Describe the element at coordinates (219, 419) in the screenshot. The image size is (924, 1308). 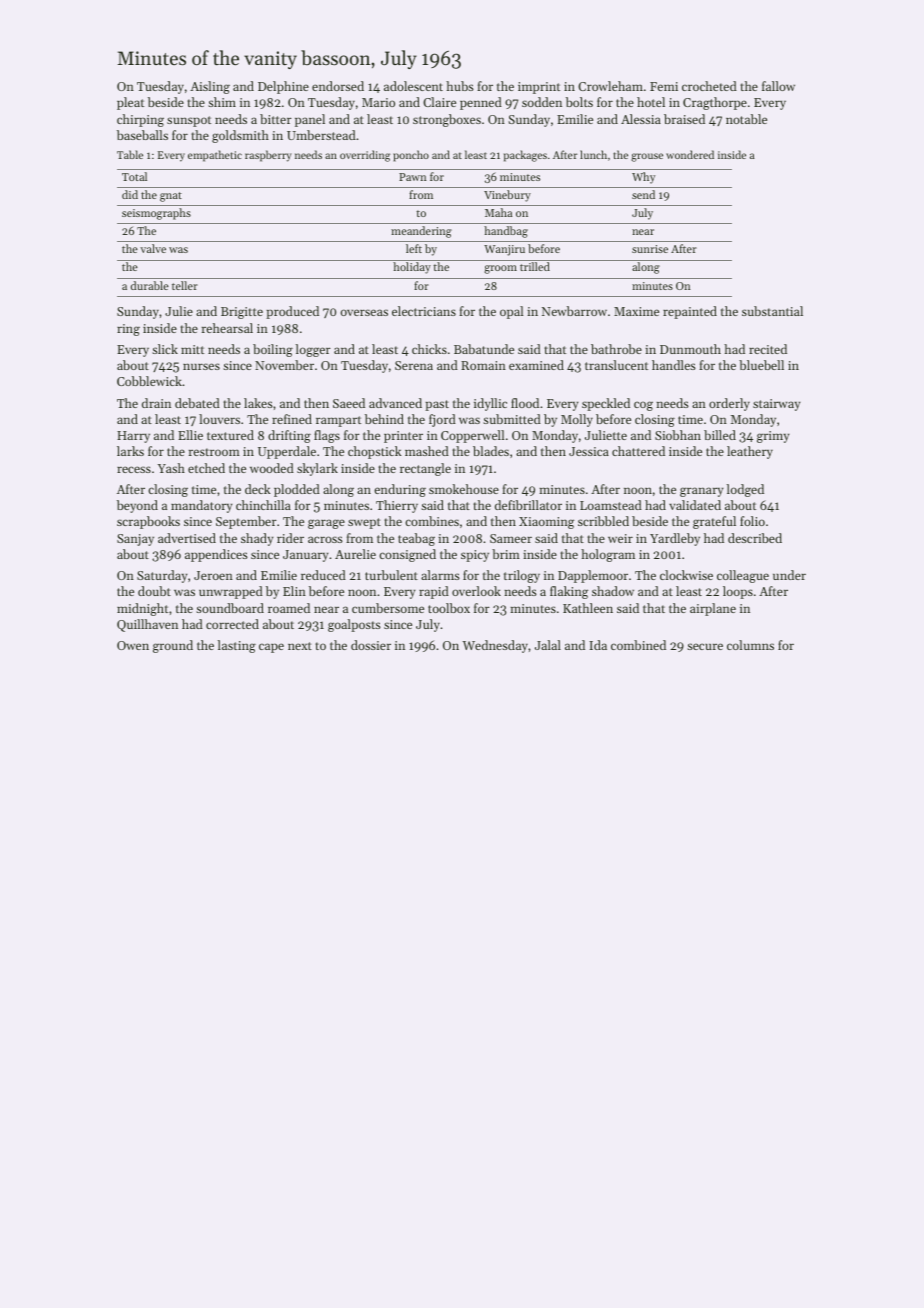
I see `louvers` at that location.
